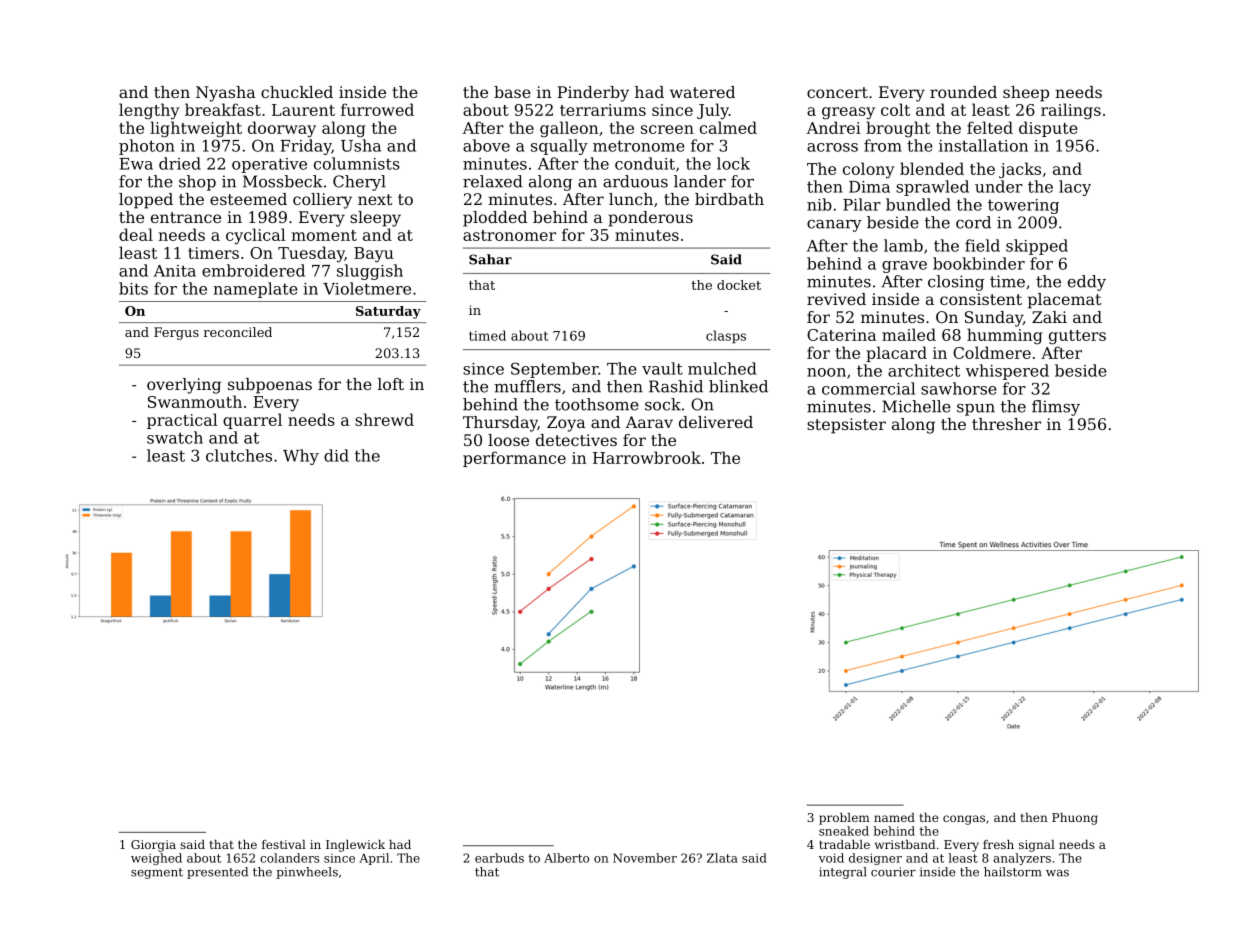  What do you see at coordinates (722, 858) in the document?
I see `Zlata` at bounding box center [722, 858].
